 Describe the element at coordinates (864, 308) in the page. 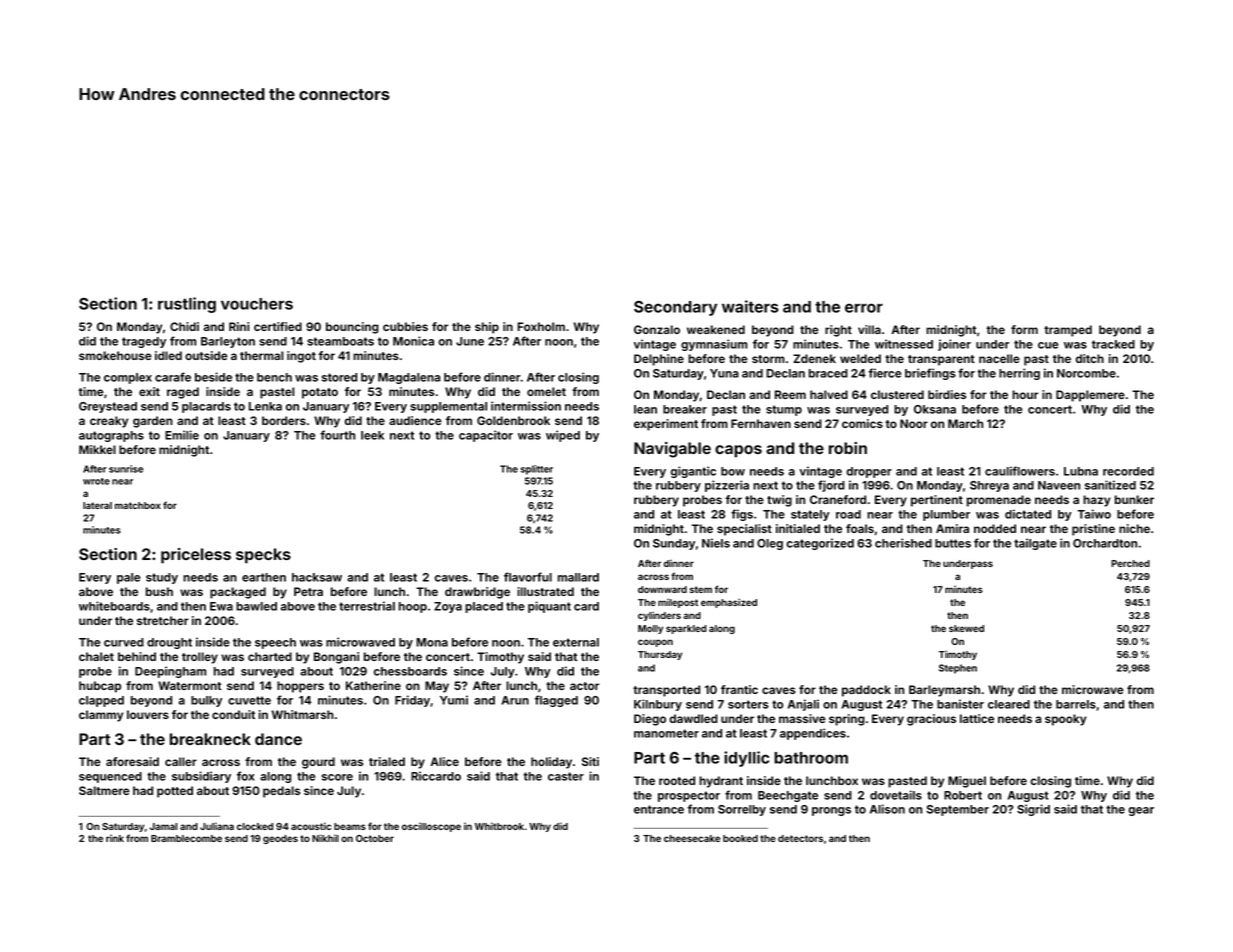

I see `error` at that location.
